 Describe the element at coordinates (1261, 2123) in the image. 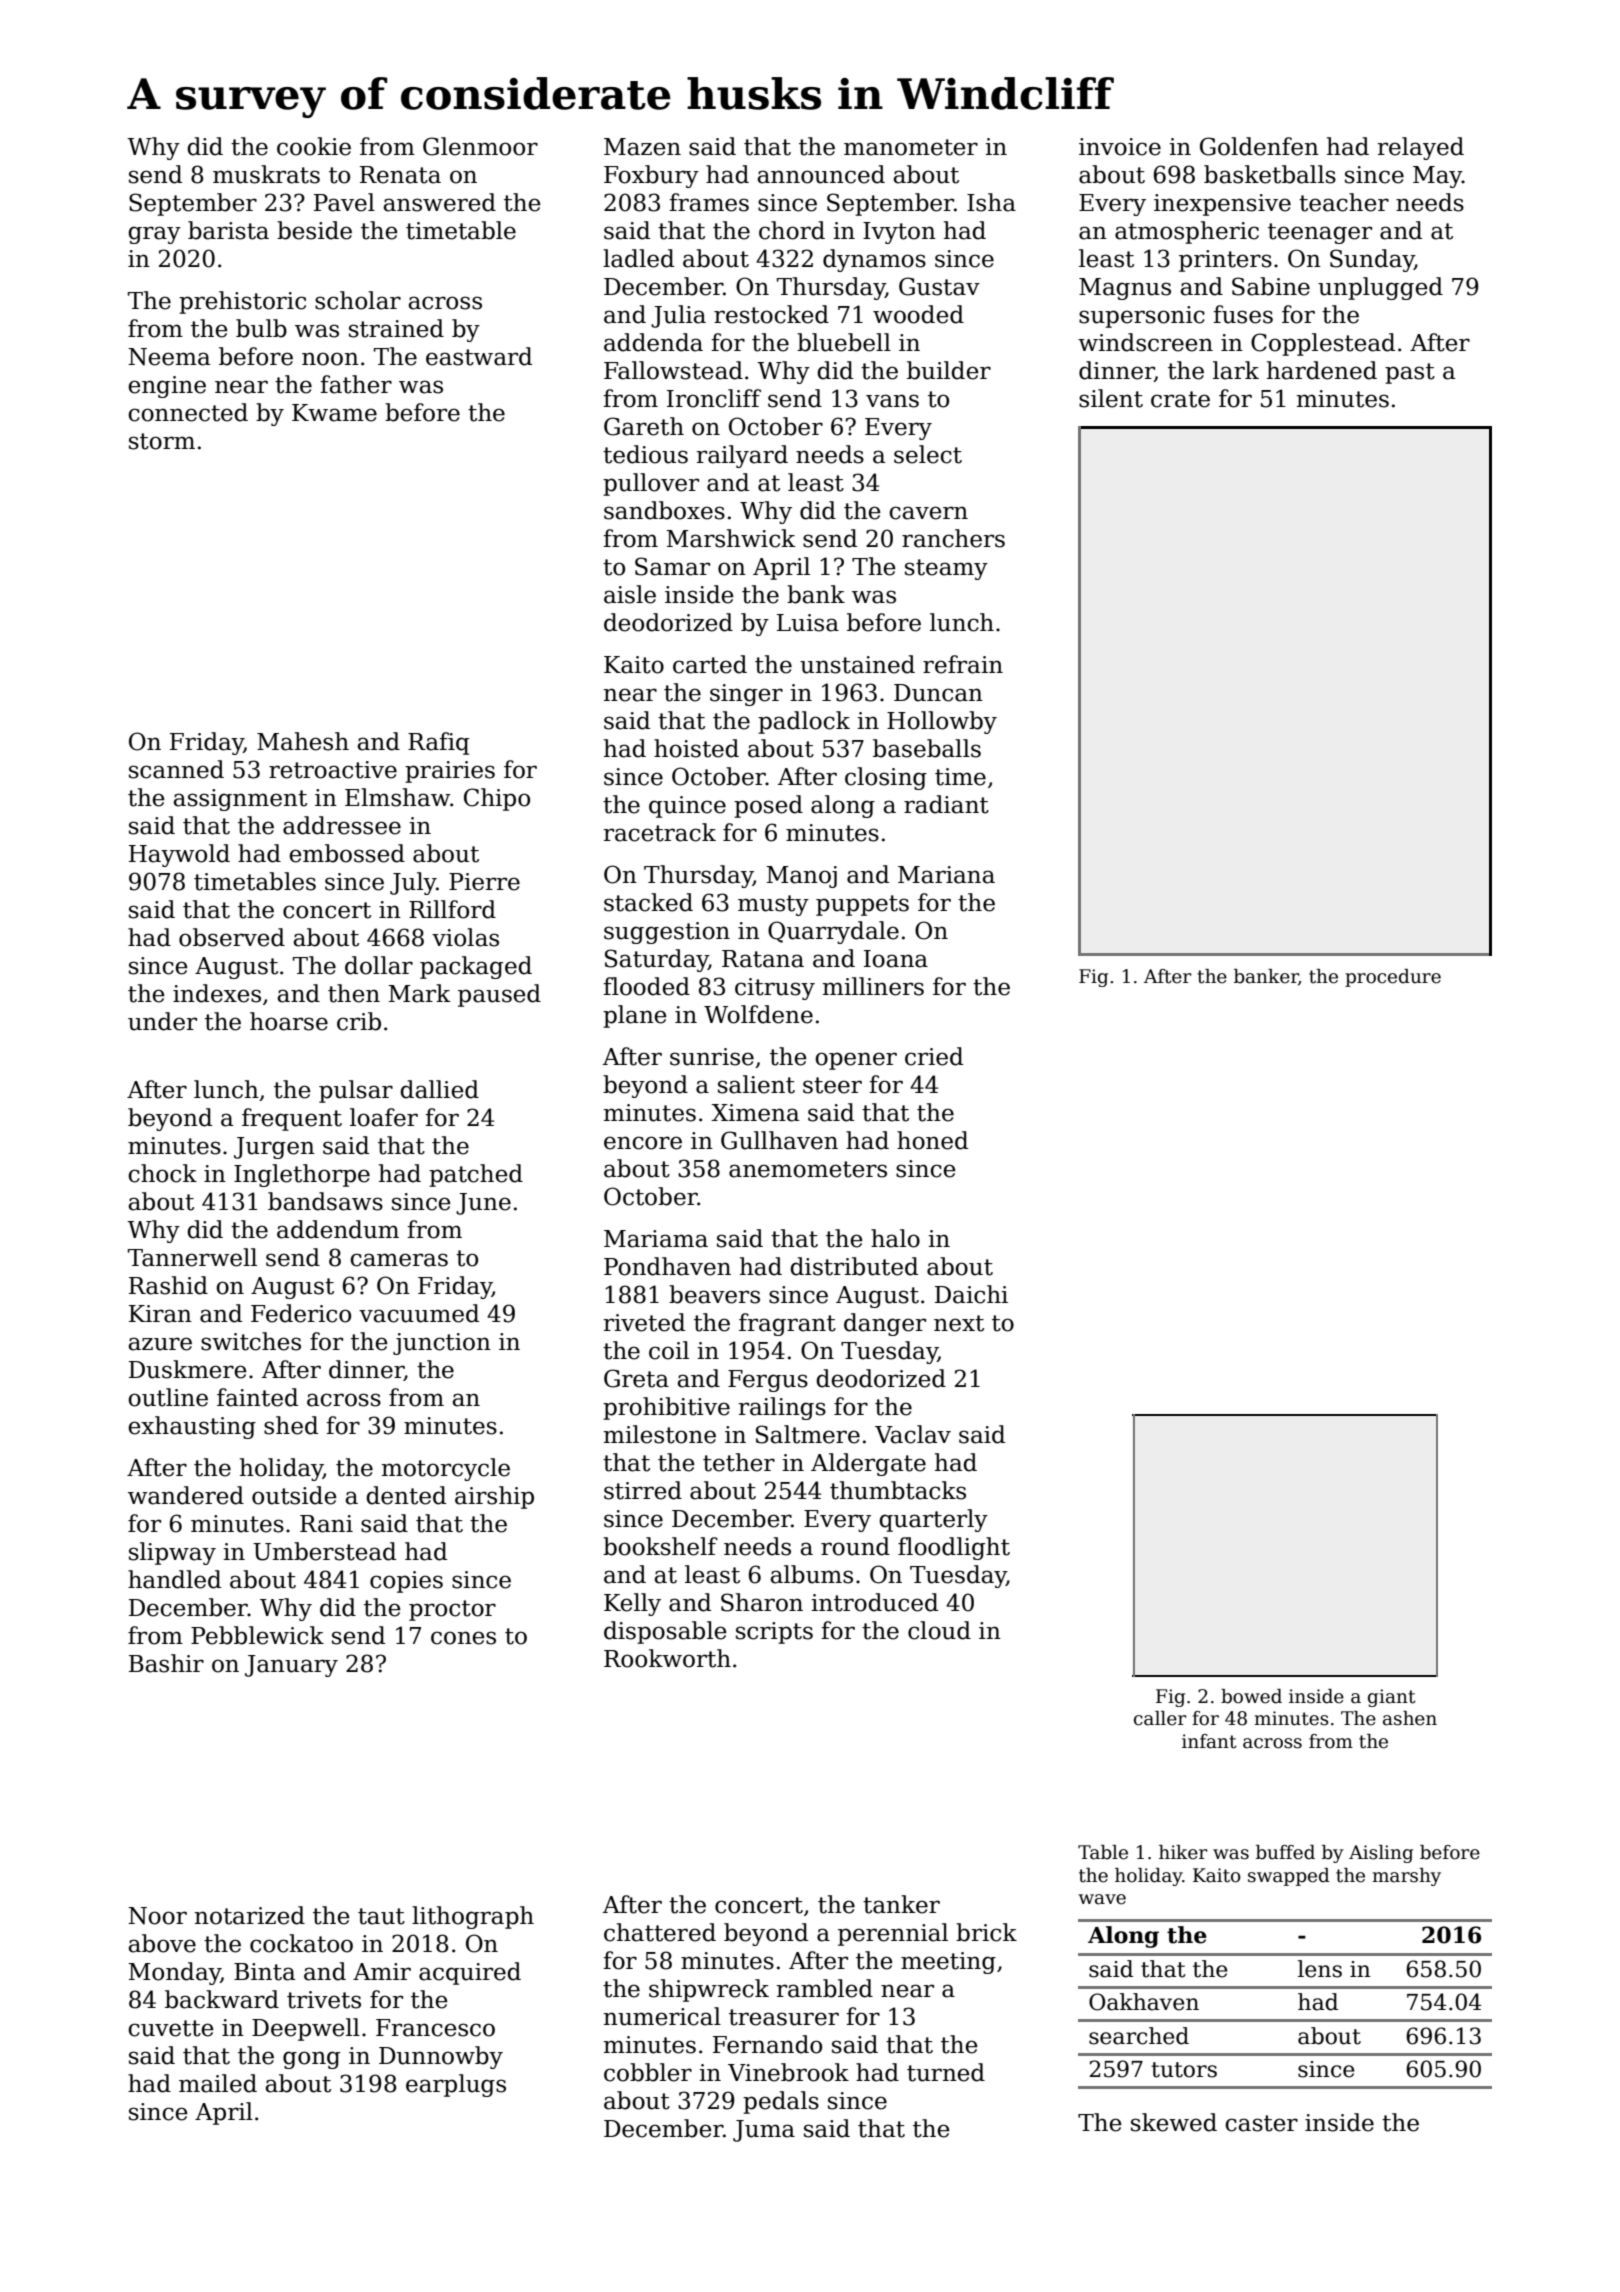

I see `caster` at that location.
